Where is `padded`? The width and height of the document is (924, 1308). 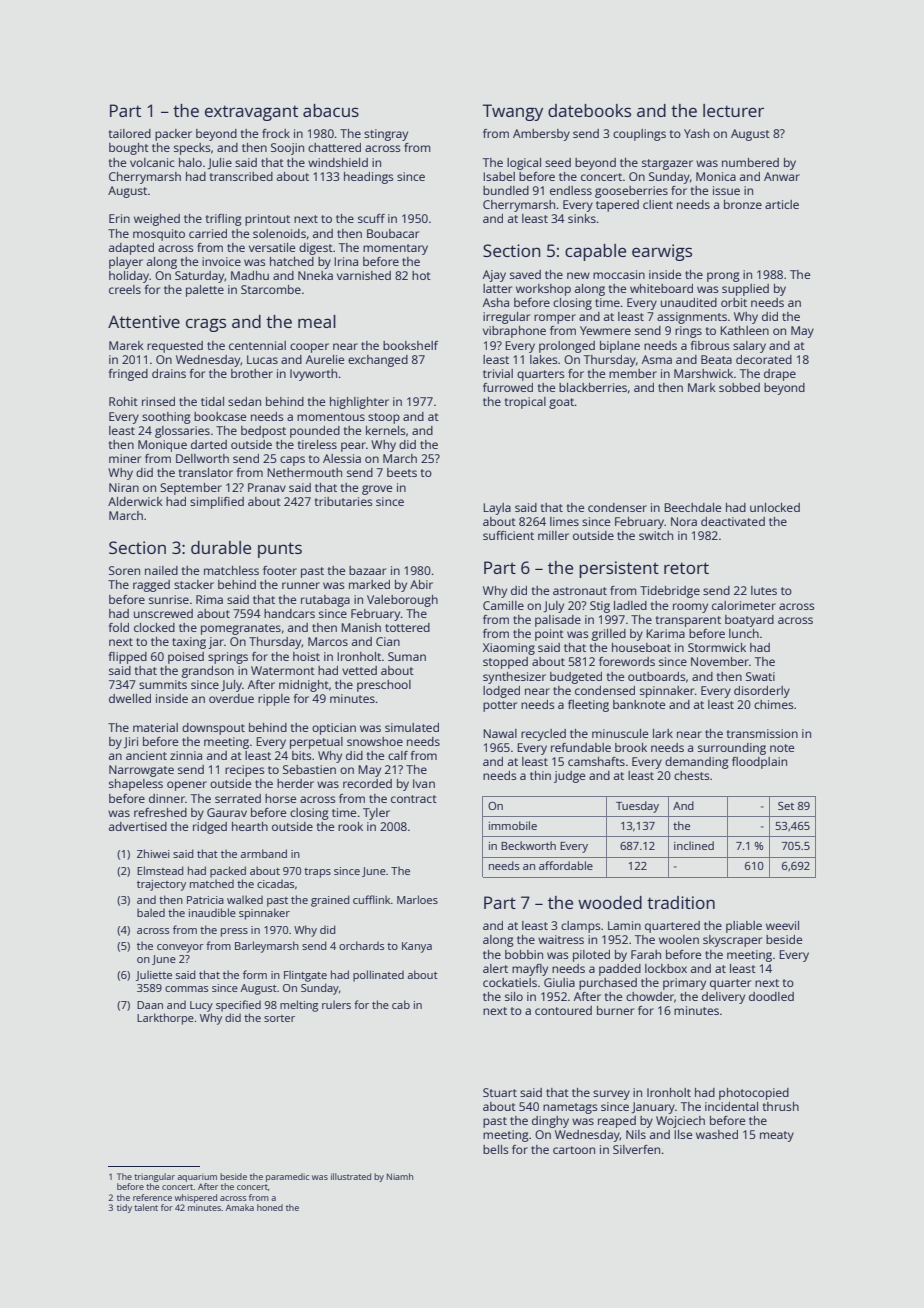 padded is located at coordinates (620, 970).
